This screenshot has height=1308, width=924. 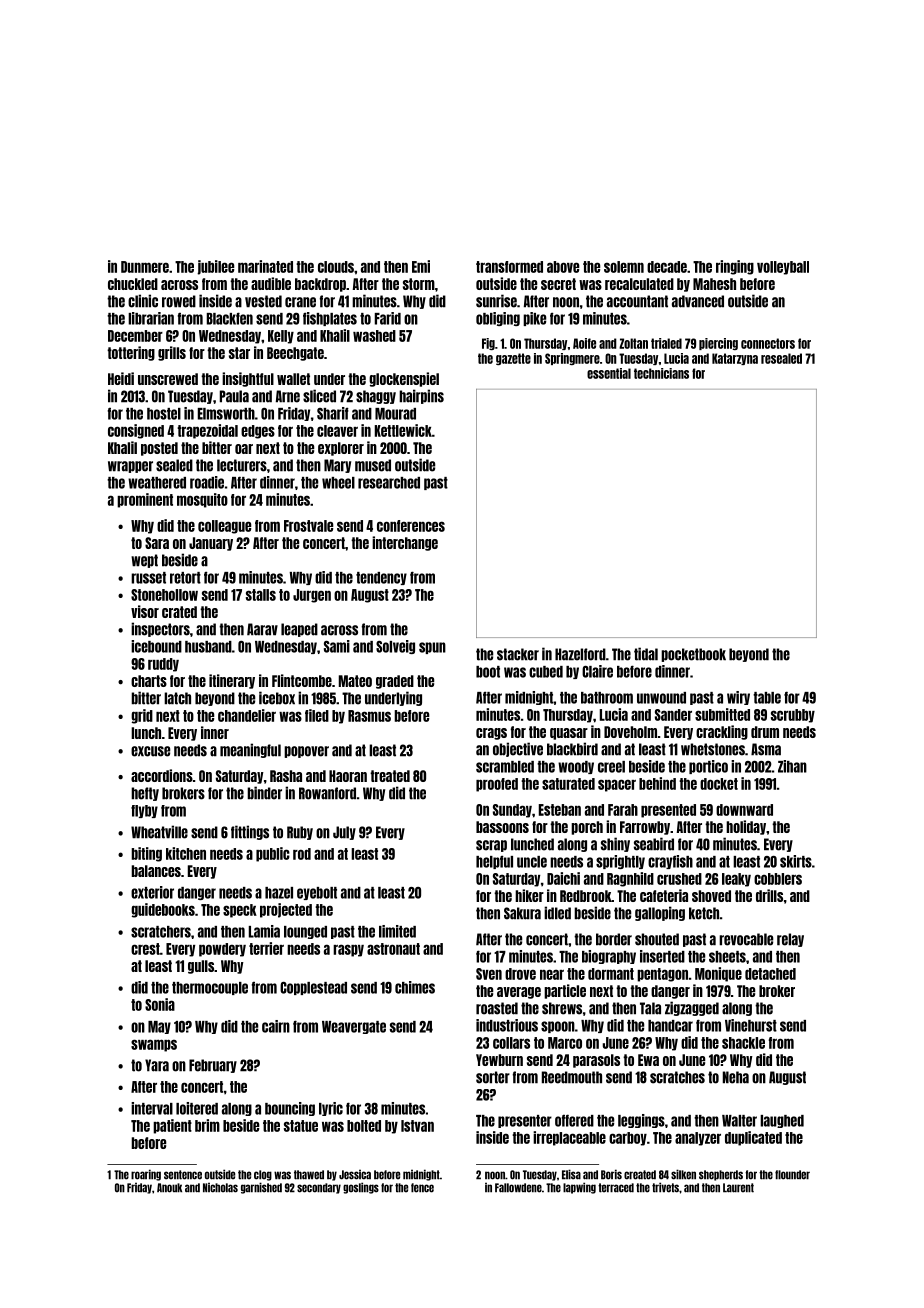 What do you see at coordinates (735, 267) in the screenshot?
I see `ringing` at bounding box center [735, 267].
